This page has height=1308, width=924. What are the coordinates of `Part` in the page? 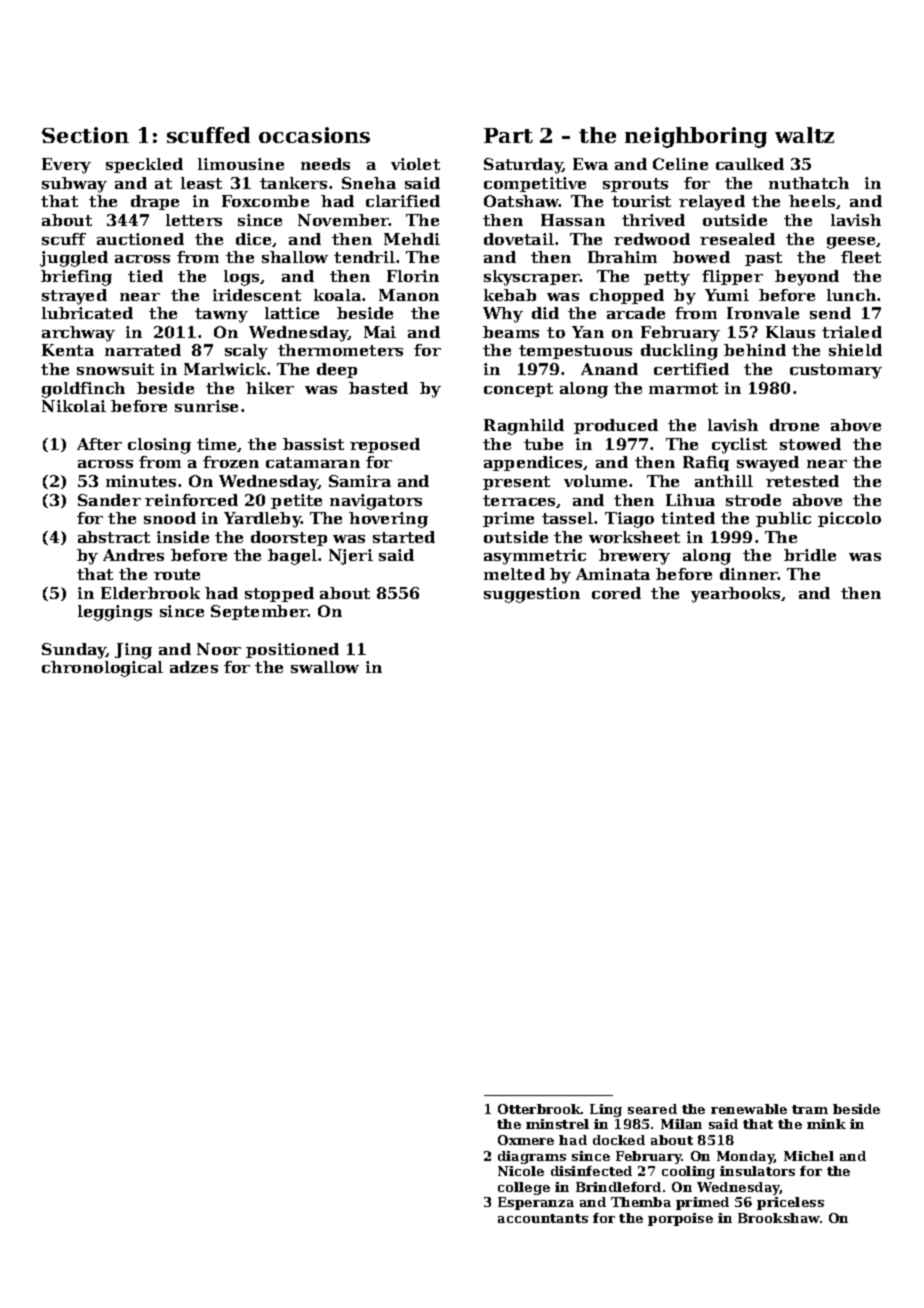 It's located at (508, 135).
